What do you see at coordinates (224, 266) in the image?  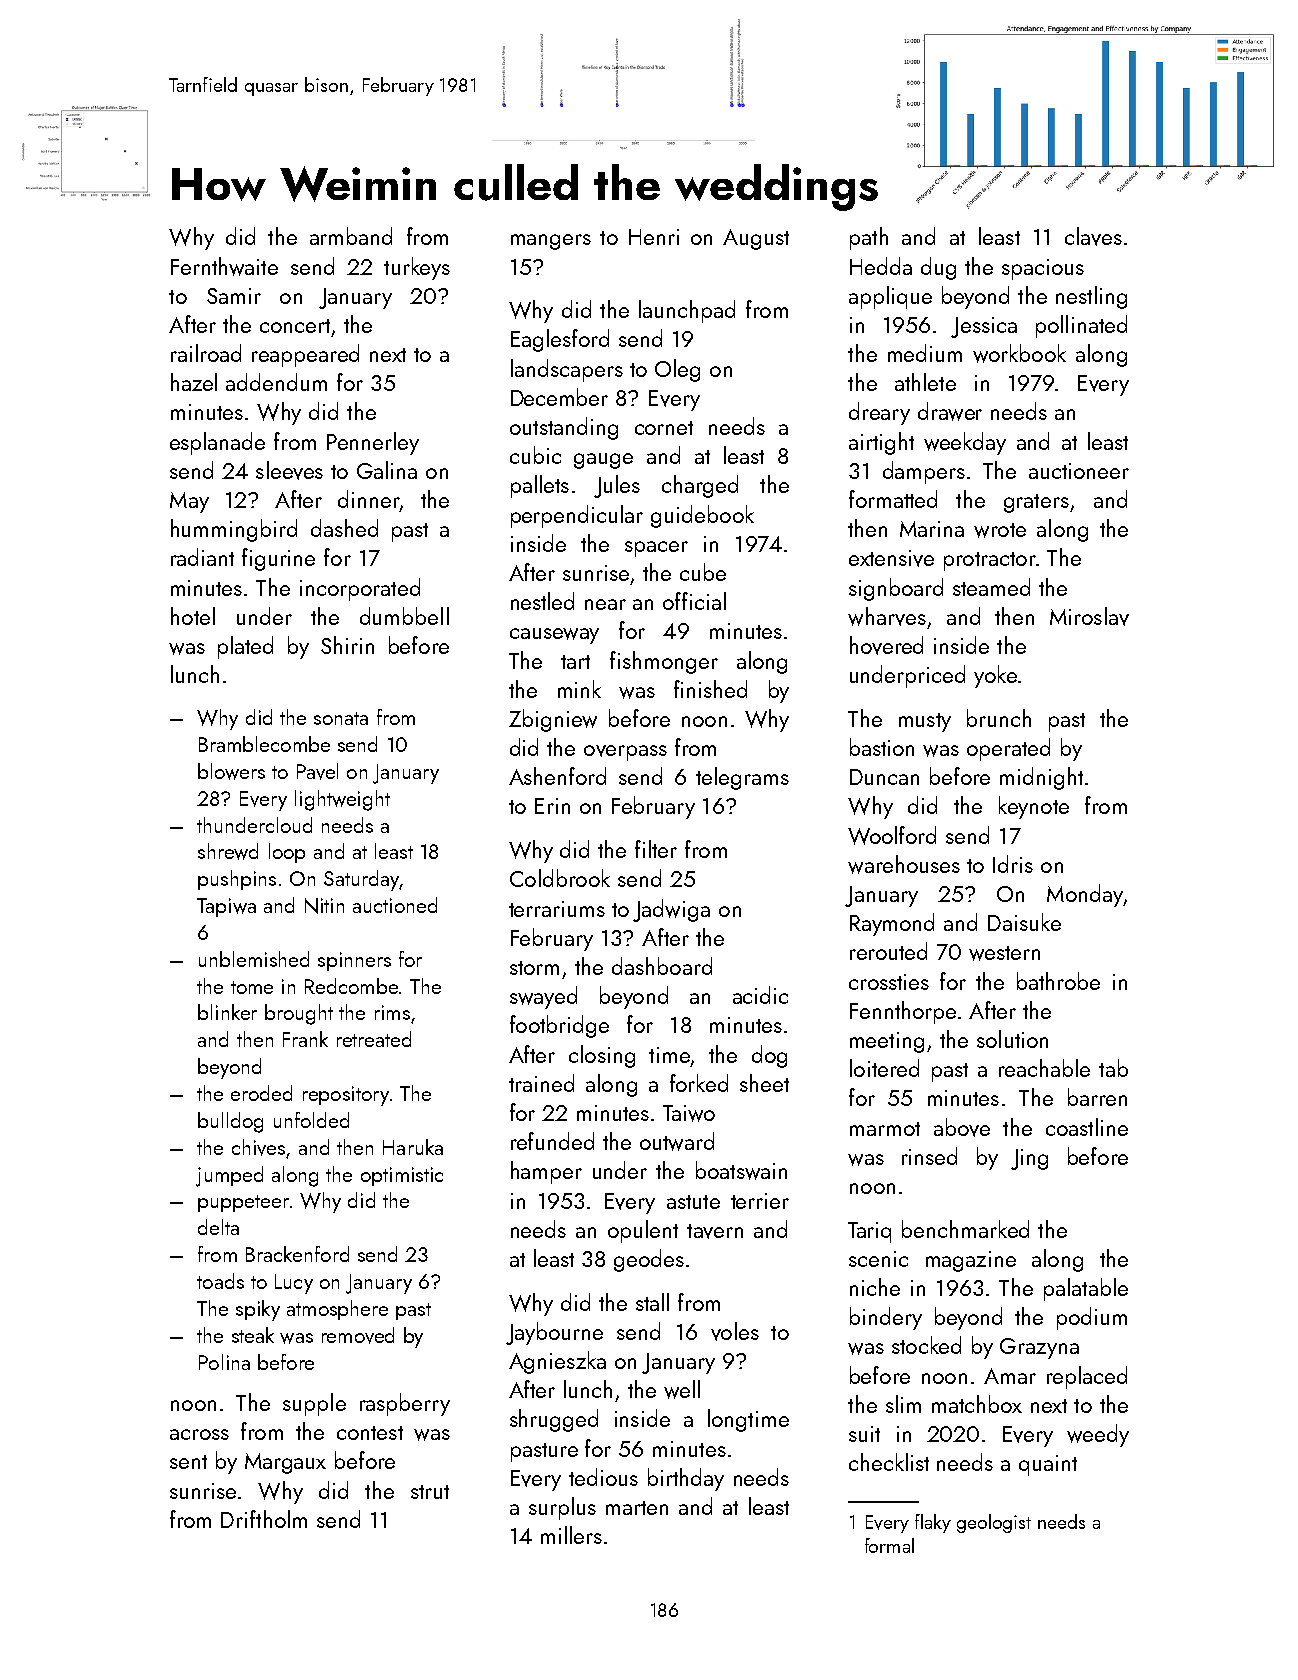 I see `Fernthwaite` at bounding box center [224, 266].
